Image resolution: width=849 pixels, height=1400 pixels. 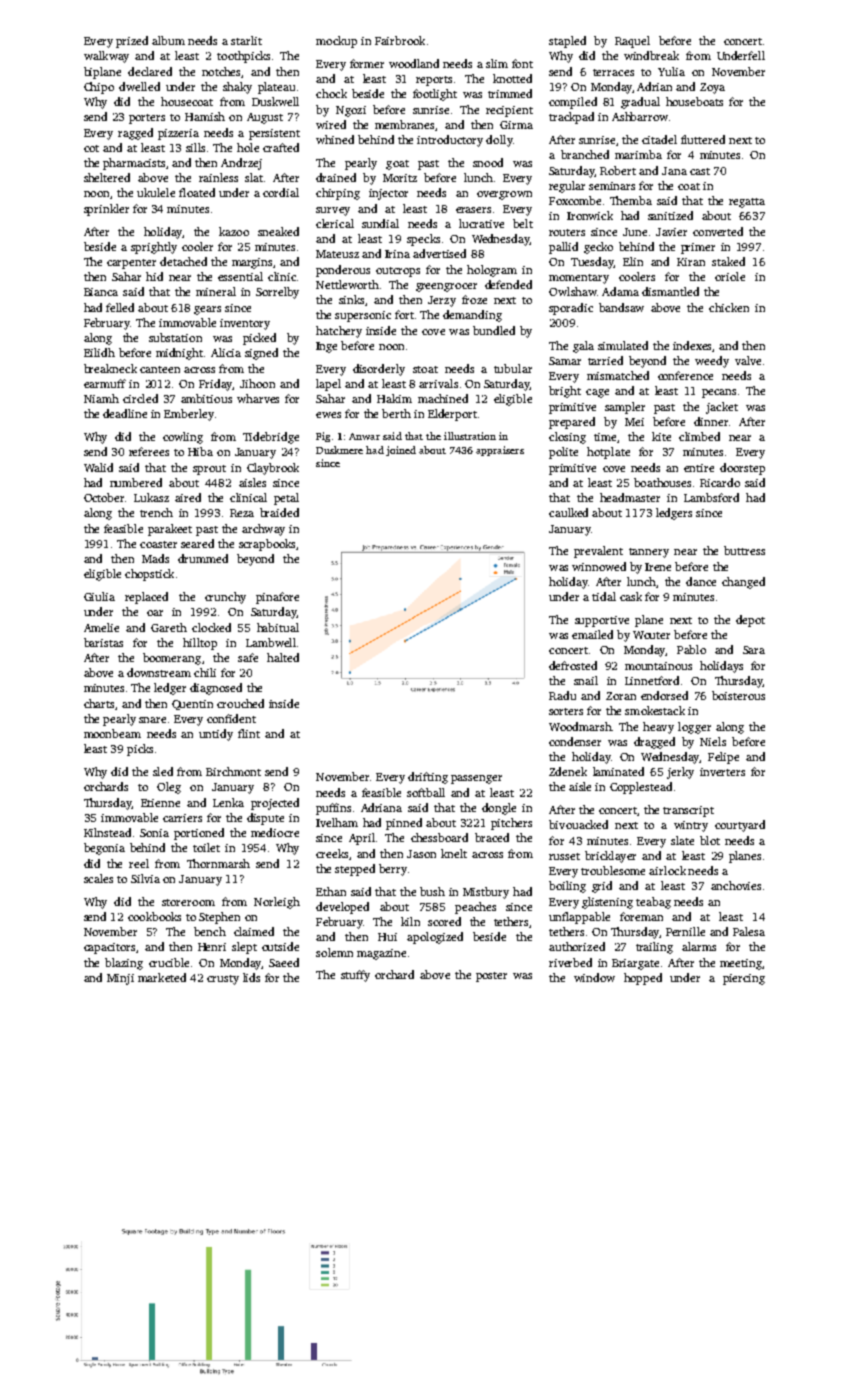 What do you see at coordinates (634, 422) in the screenshot?
I see `Mei` at bounding box center [634, 422].
